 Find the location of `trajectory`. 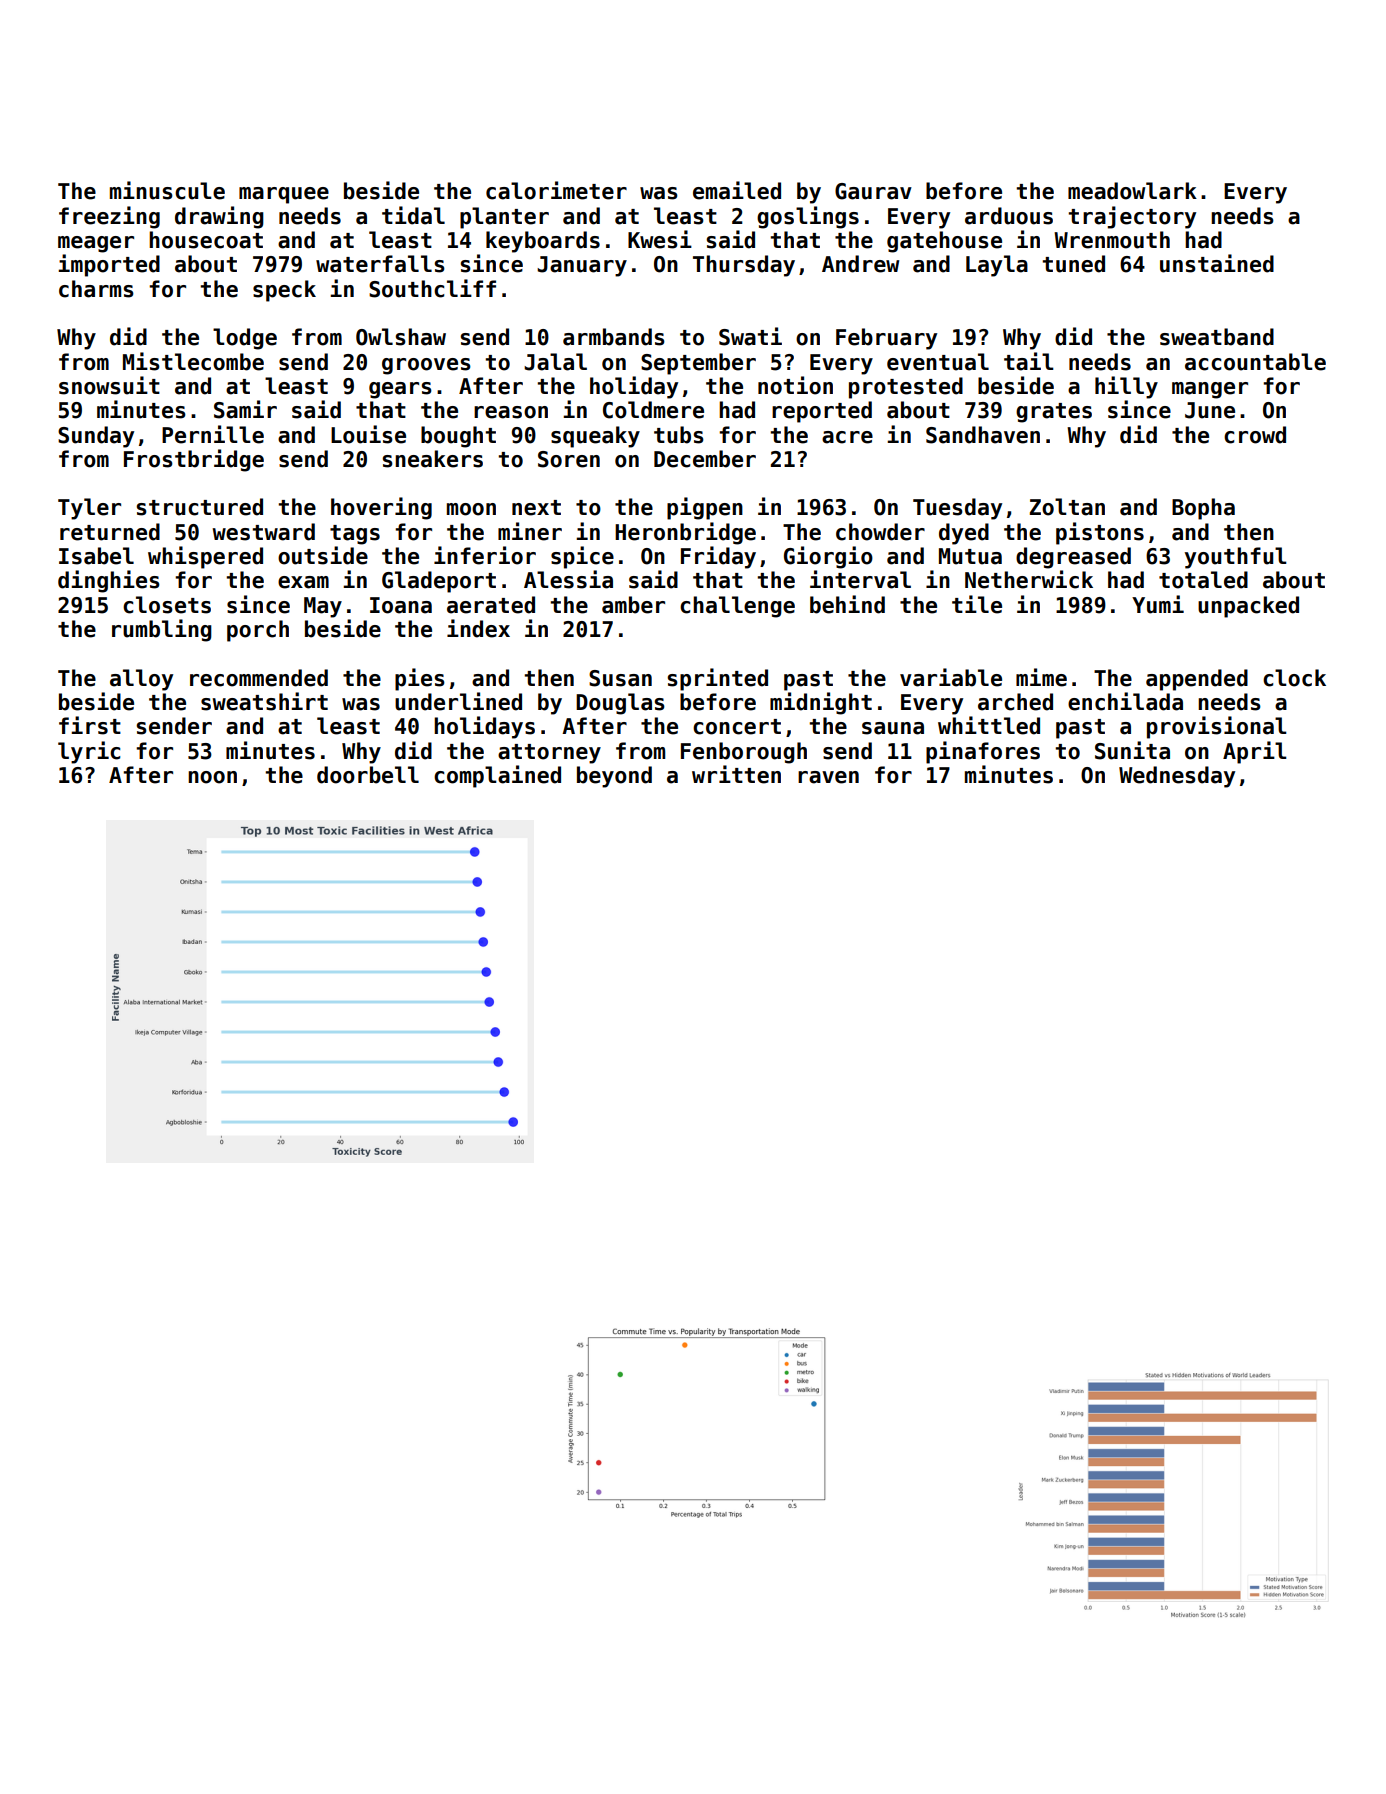

trajectory is located at coordinates (1132, 217).
